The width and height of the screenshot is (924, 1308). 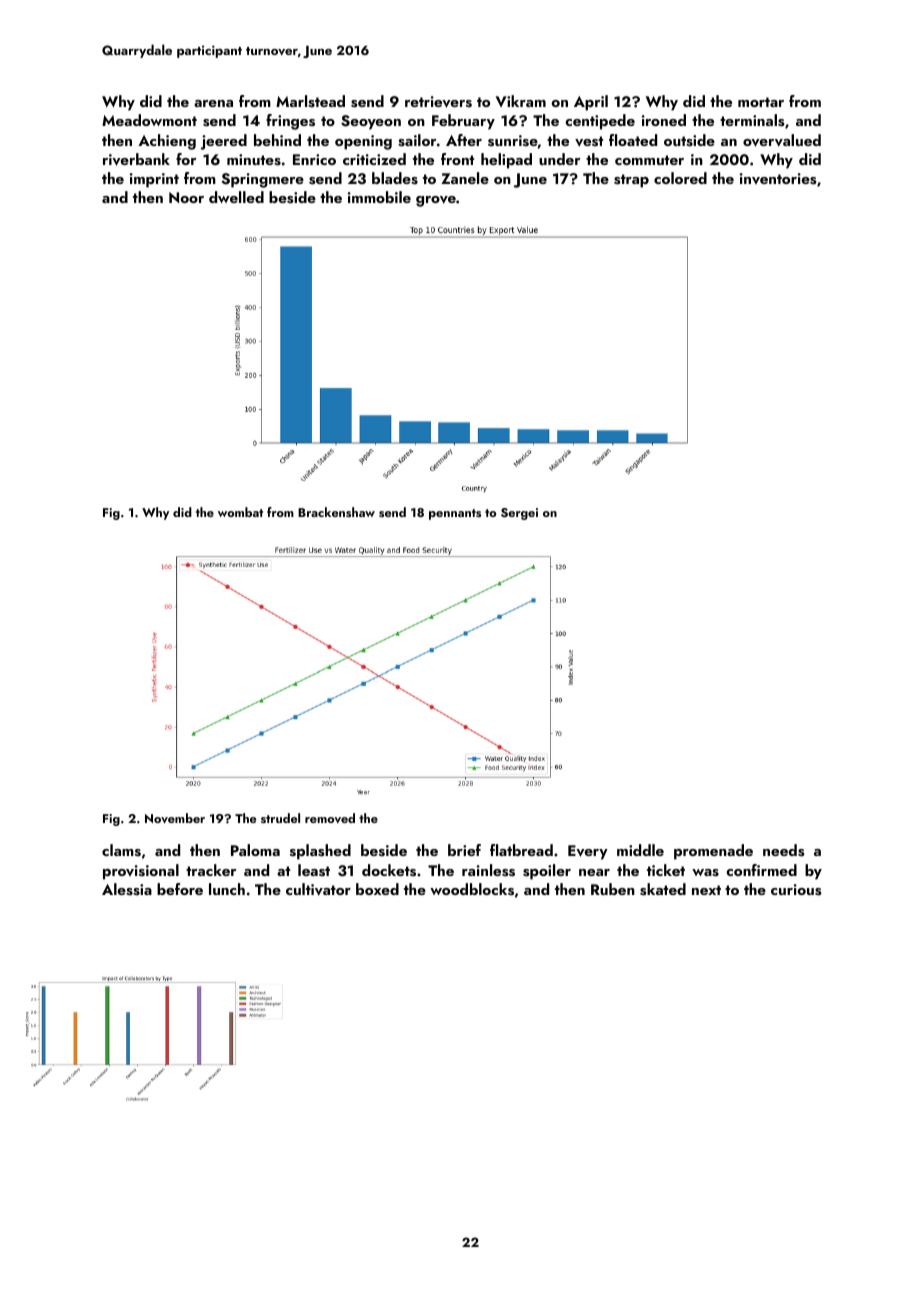 I want to click on promenade, so click(x=713, y=852).
